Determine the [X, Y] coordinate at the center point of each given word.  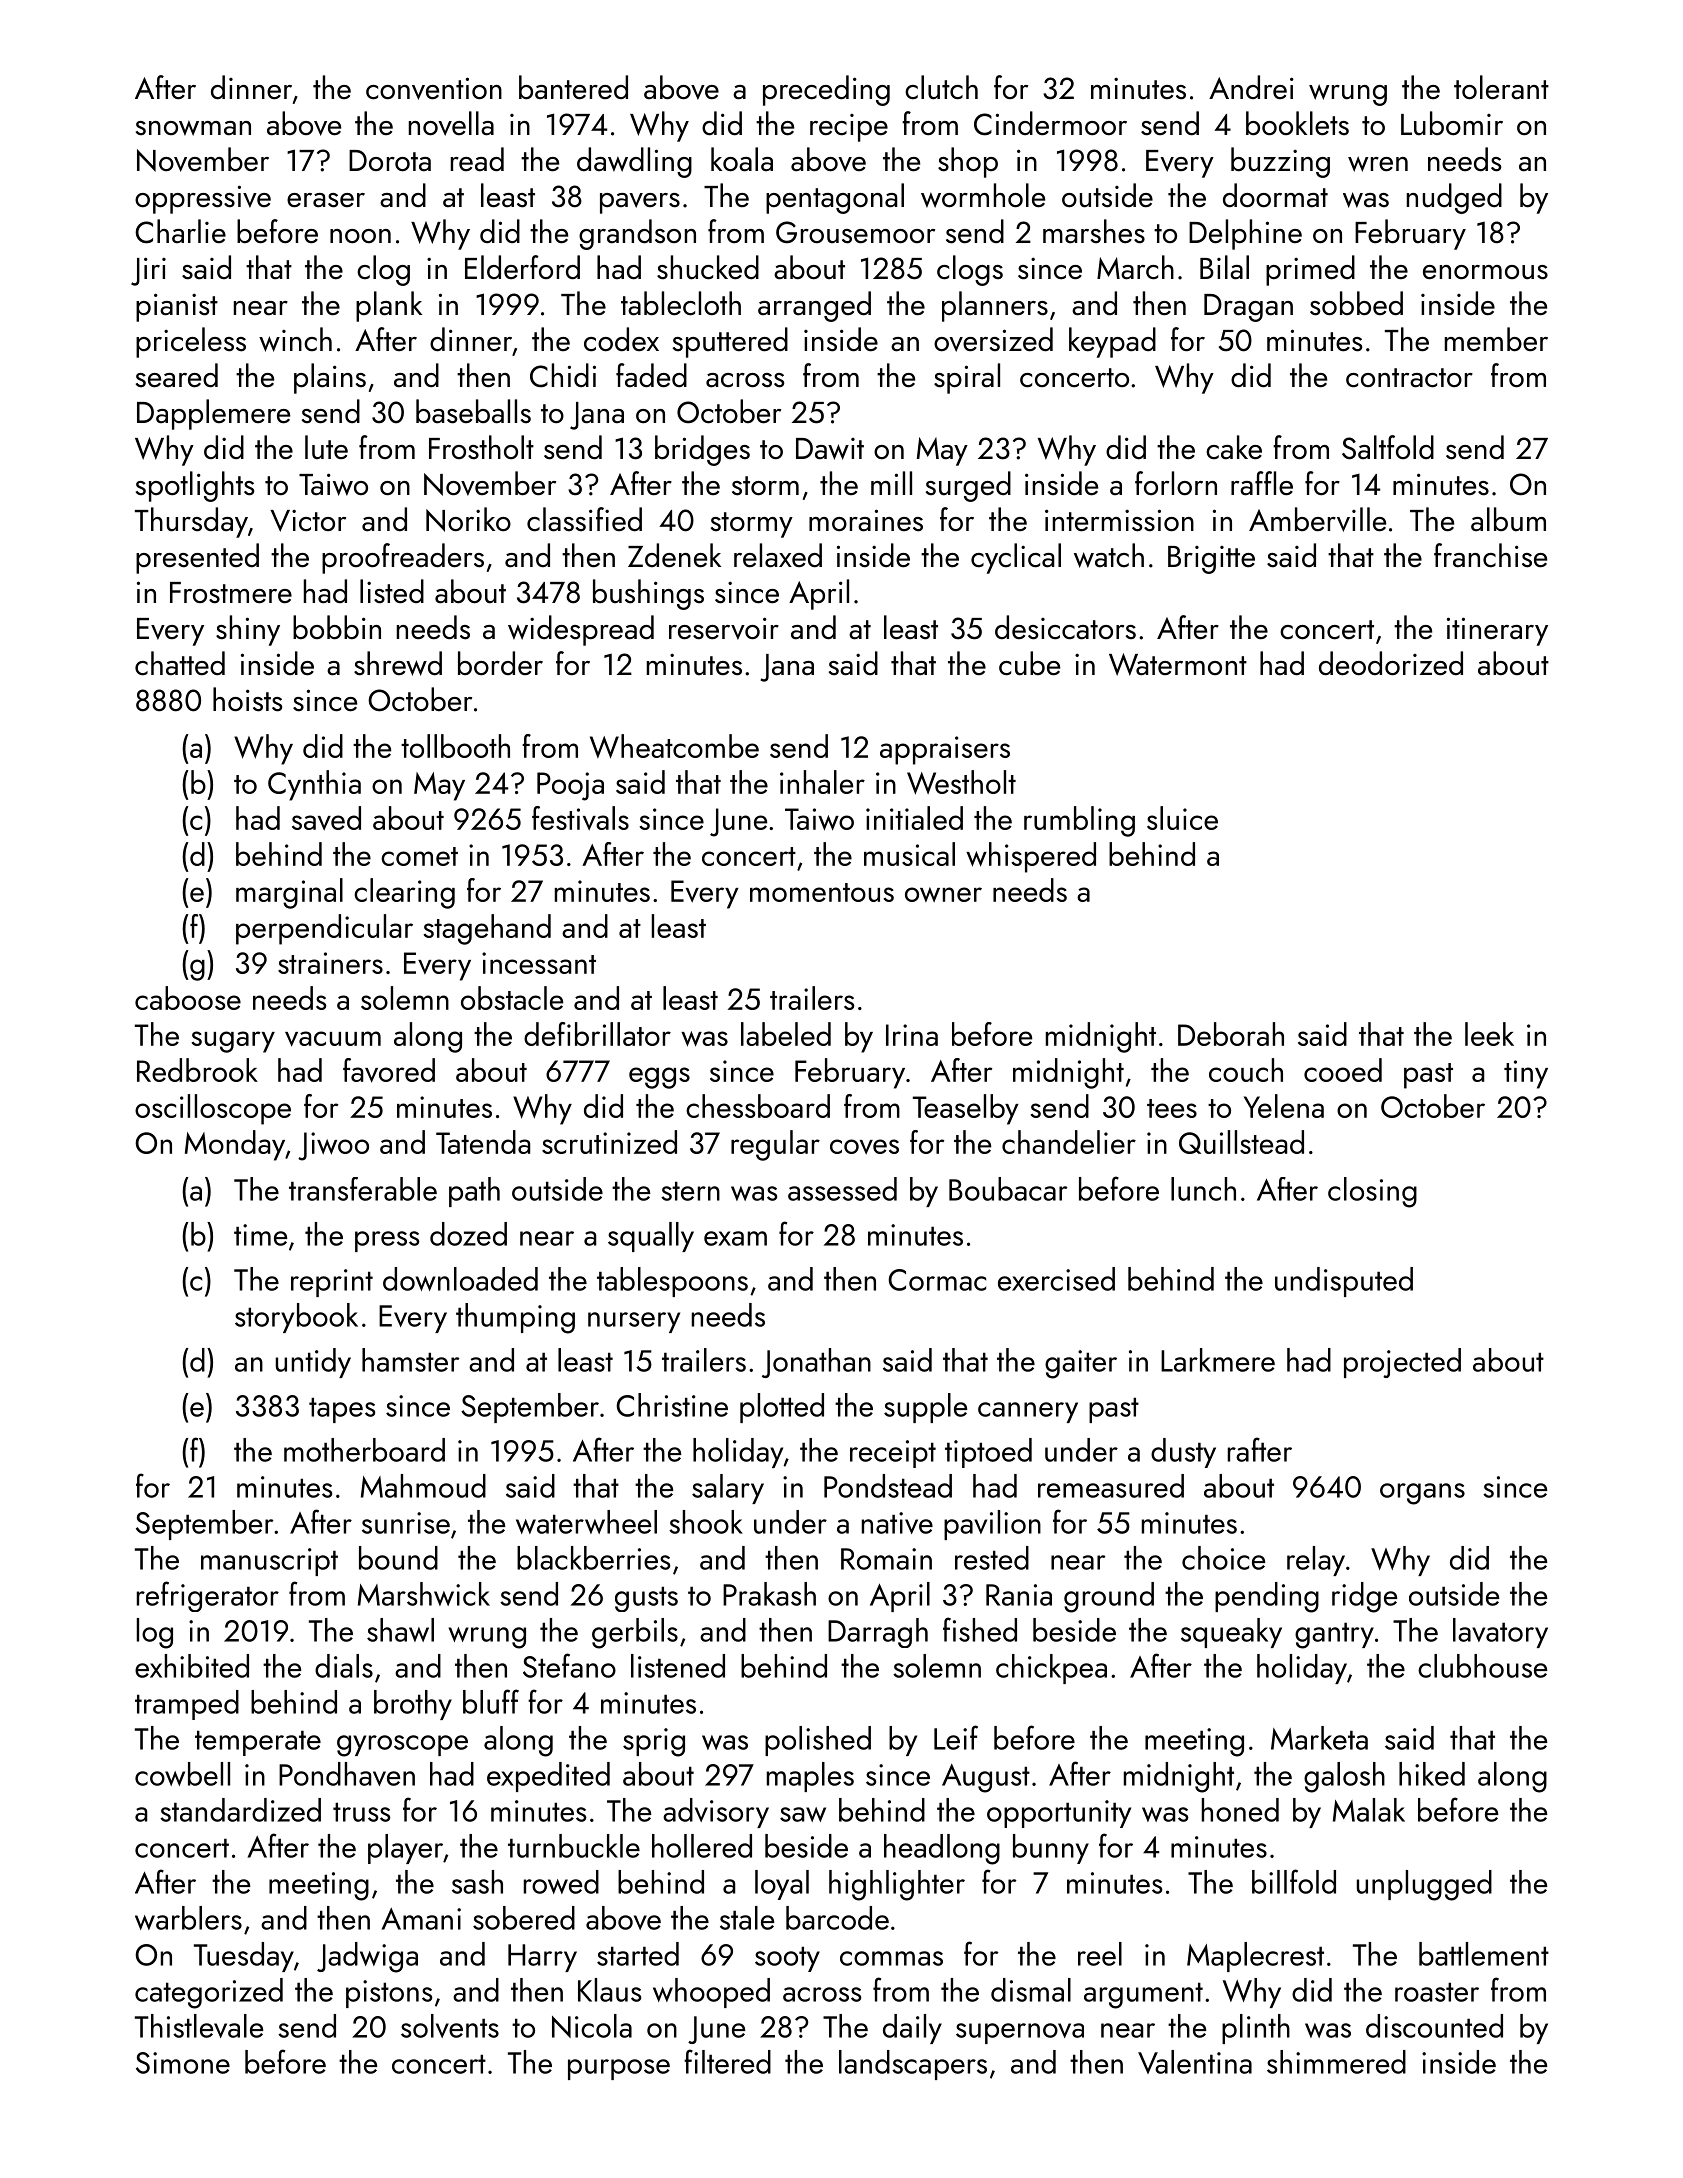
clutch [941, 87]
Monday [235, 1145]
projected [1402, 1363]
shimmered [1336, 2062]
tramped [187, 1705]
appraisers [945, 750]
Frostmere [231, 593]
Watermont [1178, 664]
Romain [886, 1559]
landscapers [913, 2065]
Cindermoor [1050, 123]
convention [434, 88]
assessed [842, 1189]
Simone [183, 2063]
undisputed [1344, 1282]
